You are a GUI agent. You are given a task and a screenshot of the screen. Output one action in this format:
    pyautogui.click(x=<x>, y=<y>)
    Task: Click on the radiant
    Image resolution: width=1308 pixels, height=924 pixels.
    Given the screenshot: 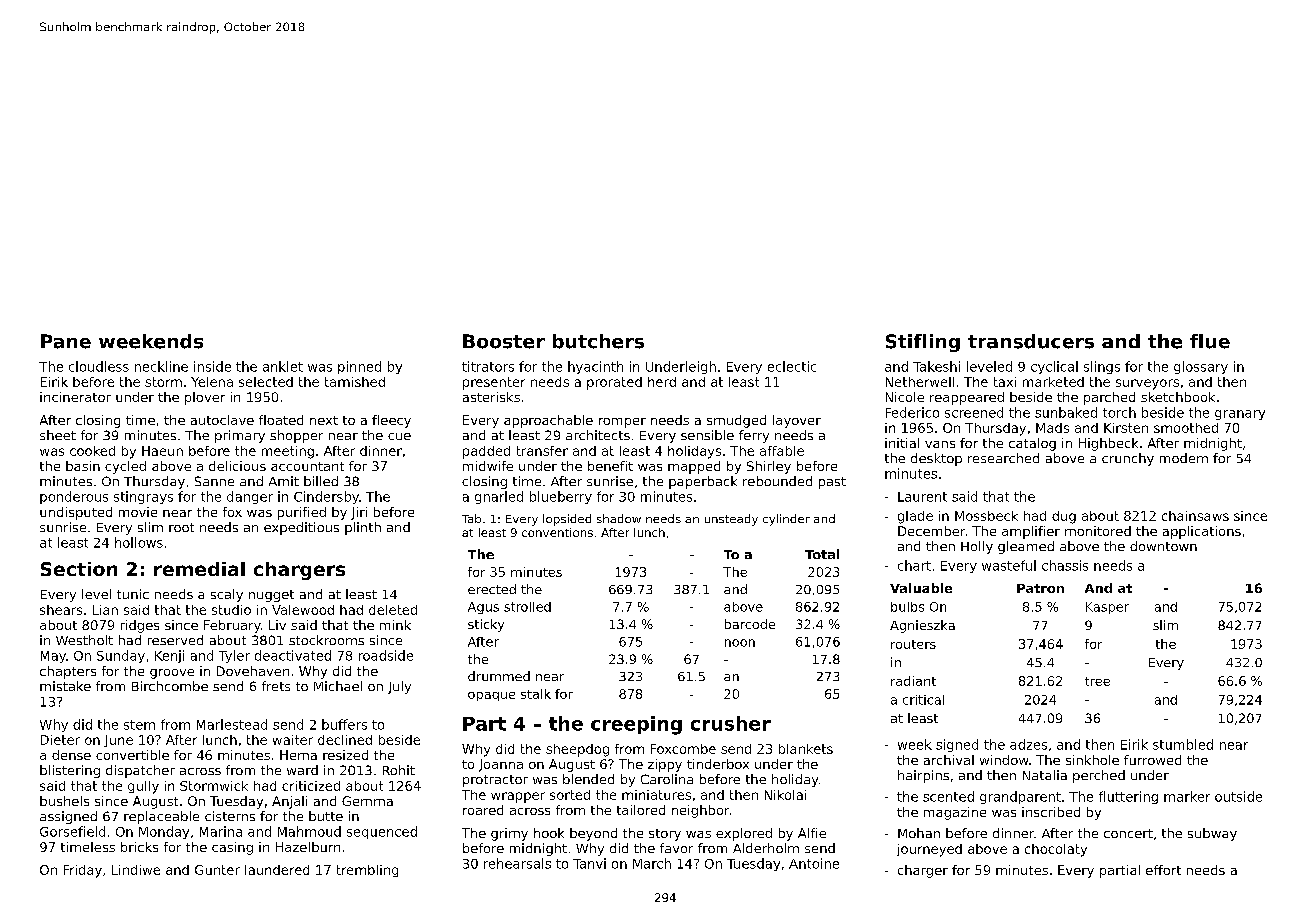 What is the action you would take?
    pyautogui.click(x=913, y=681)
